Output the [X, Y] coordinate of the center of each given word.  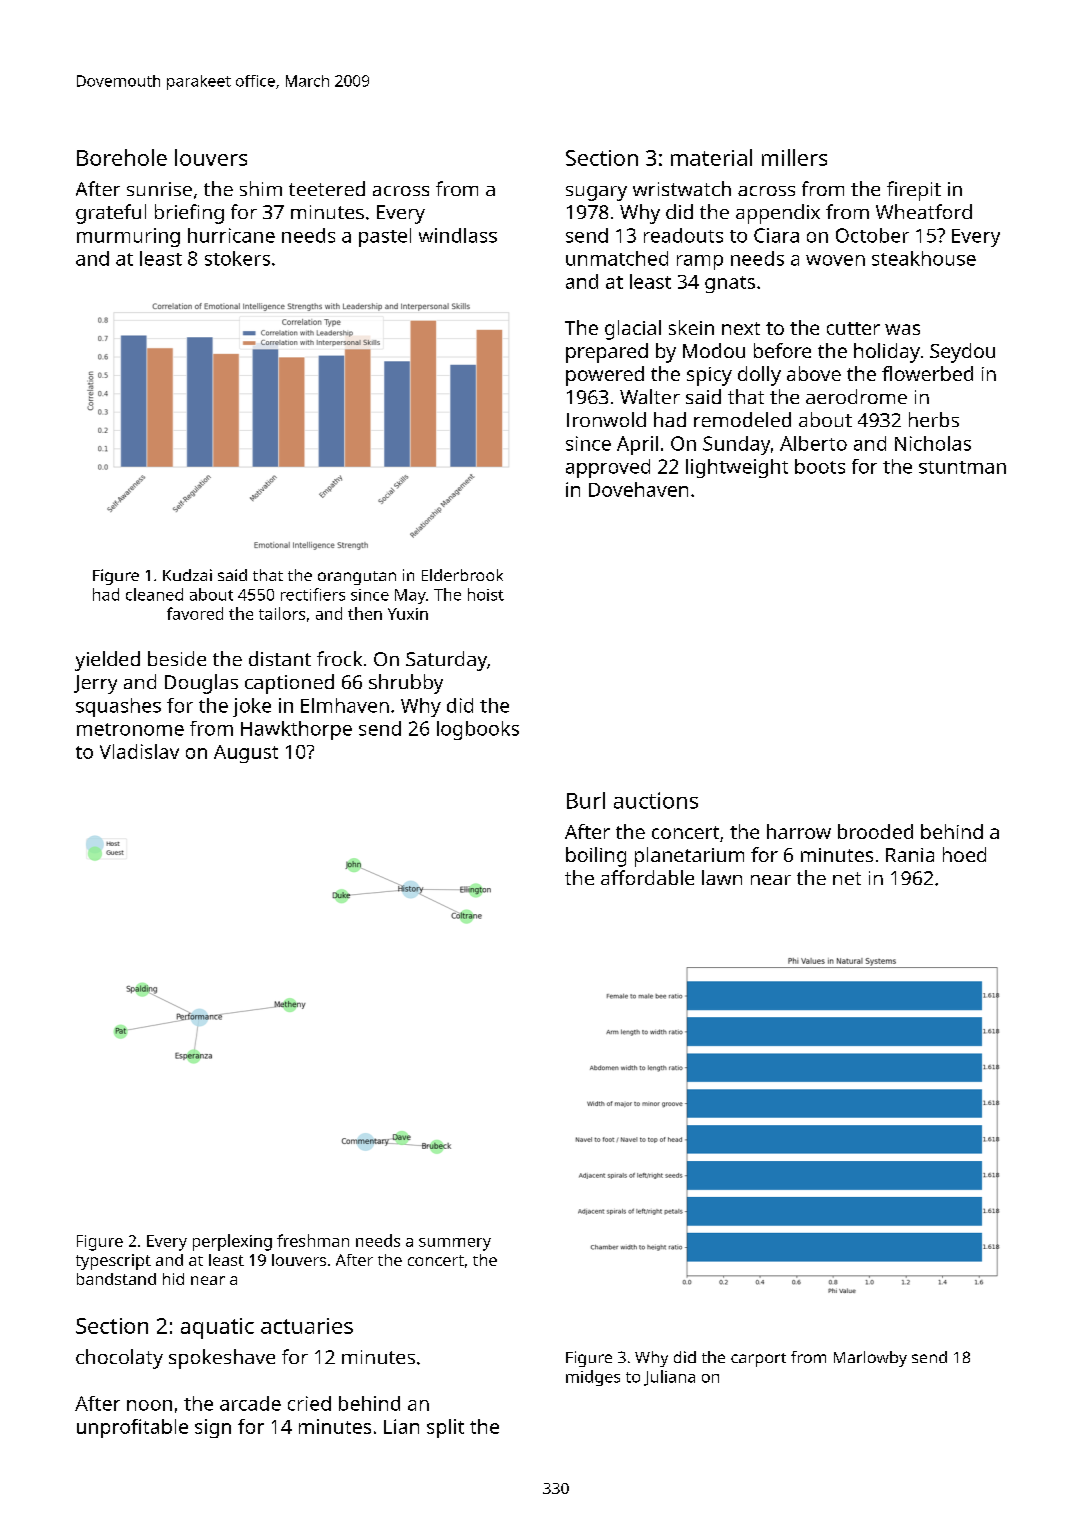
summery [455, 1244]
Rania [910, 855]
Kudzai [187, 575]
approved [608, 468]
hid [173, 1279]
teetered [327, 188]
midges [593, 1378]
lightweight [737, 468]
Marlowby [870, 1359]
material [711, 157]
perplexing [232, 1242]
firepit [914, 191]
